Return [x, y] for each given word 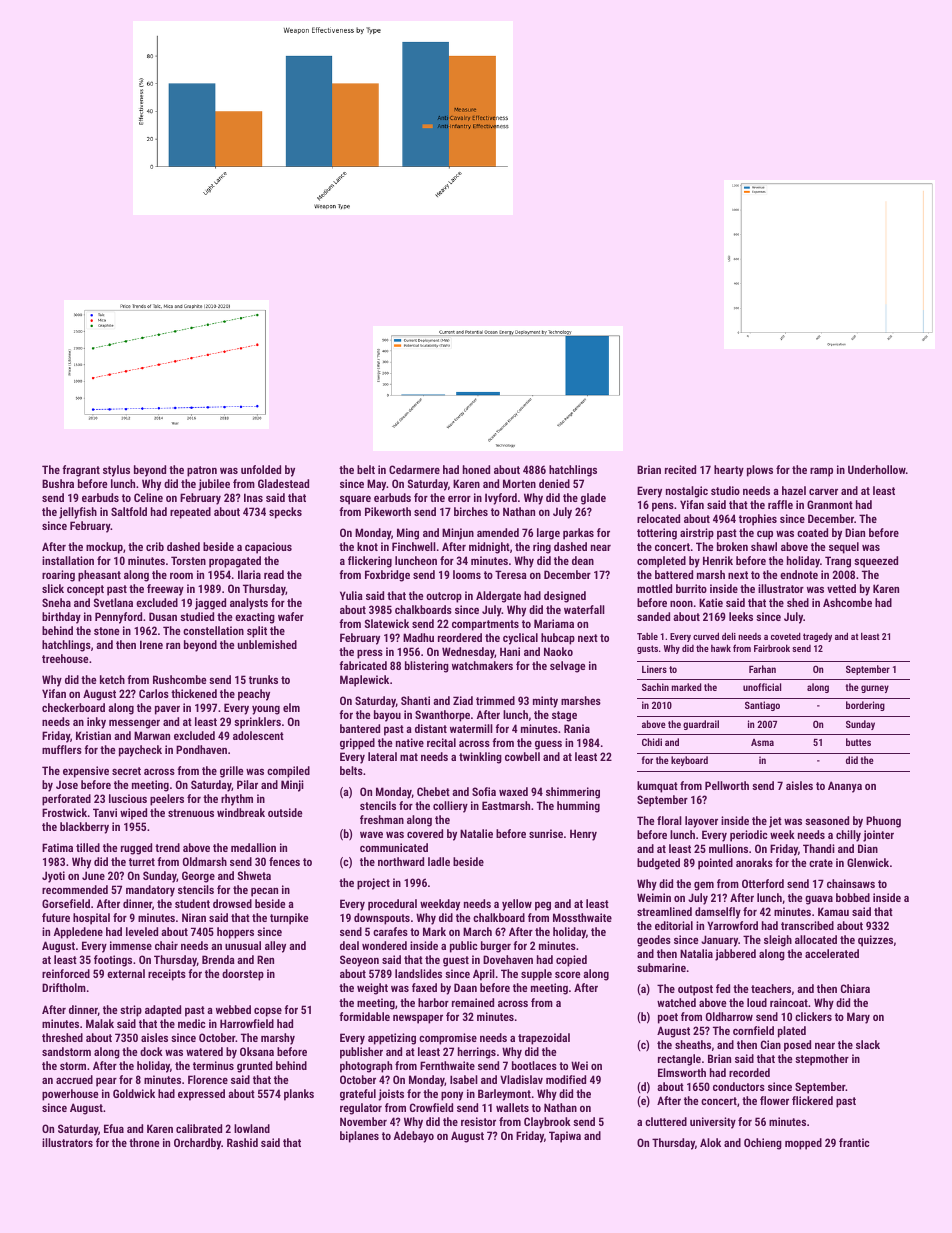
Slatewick [387, 623]
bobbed [853, 897]
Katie [711, 602]
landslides [418, 973]
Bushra [58, 483]
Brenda [218, 959]
